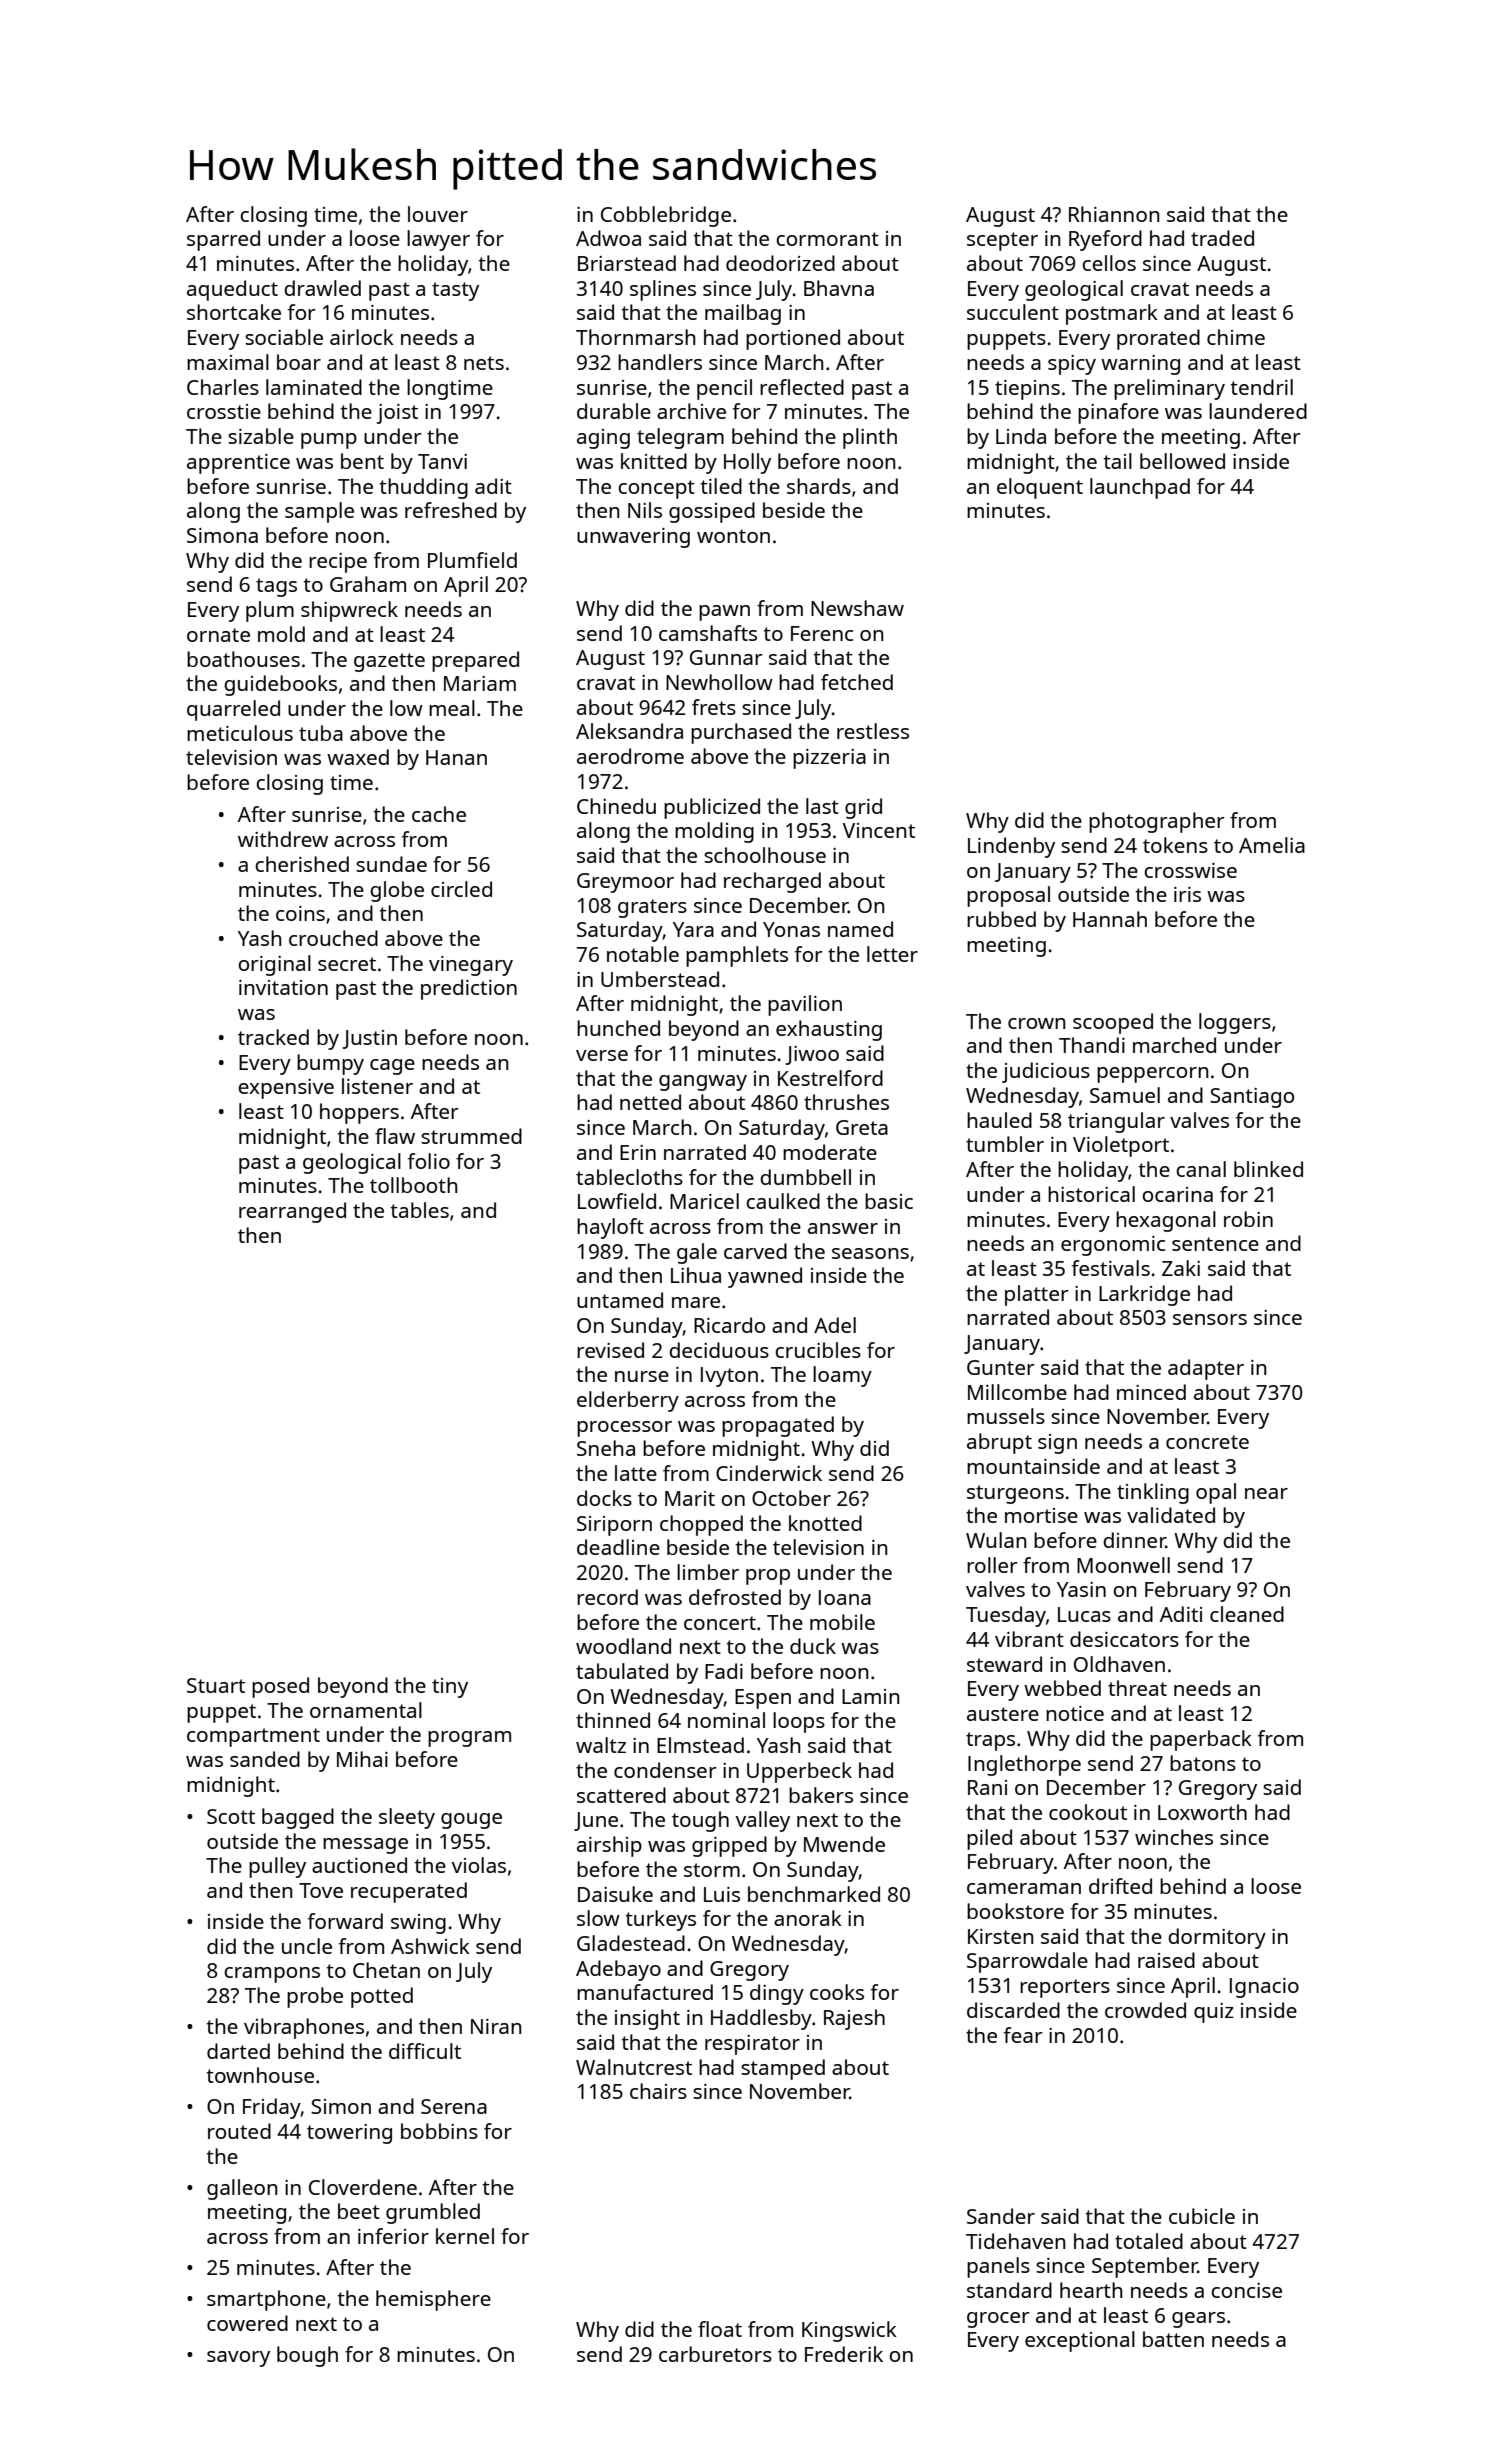 This screenshot has height=2464, width=1496. Describe the element at coordinates (701, 1525) in the screenshot. I see `chopped` at that location.
